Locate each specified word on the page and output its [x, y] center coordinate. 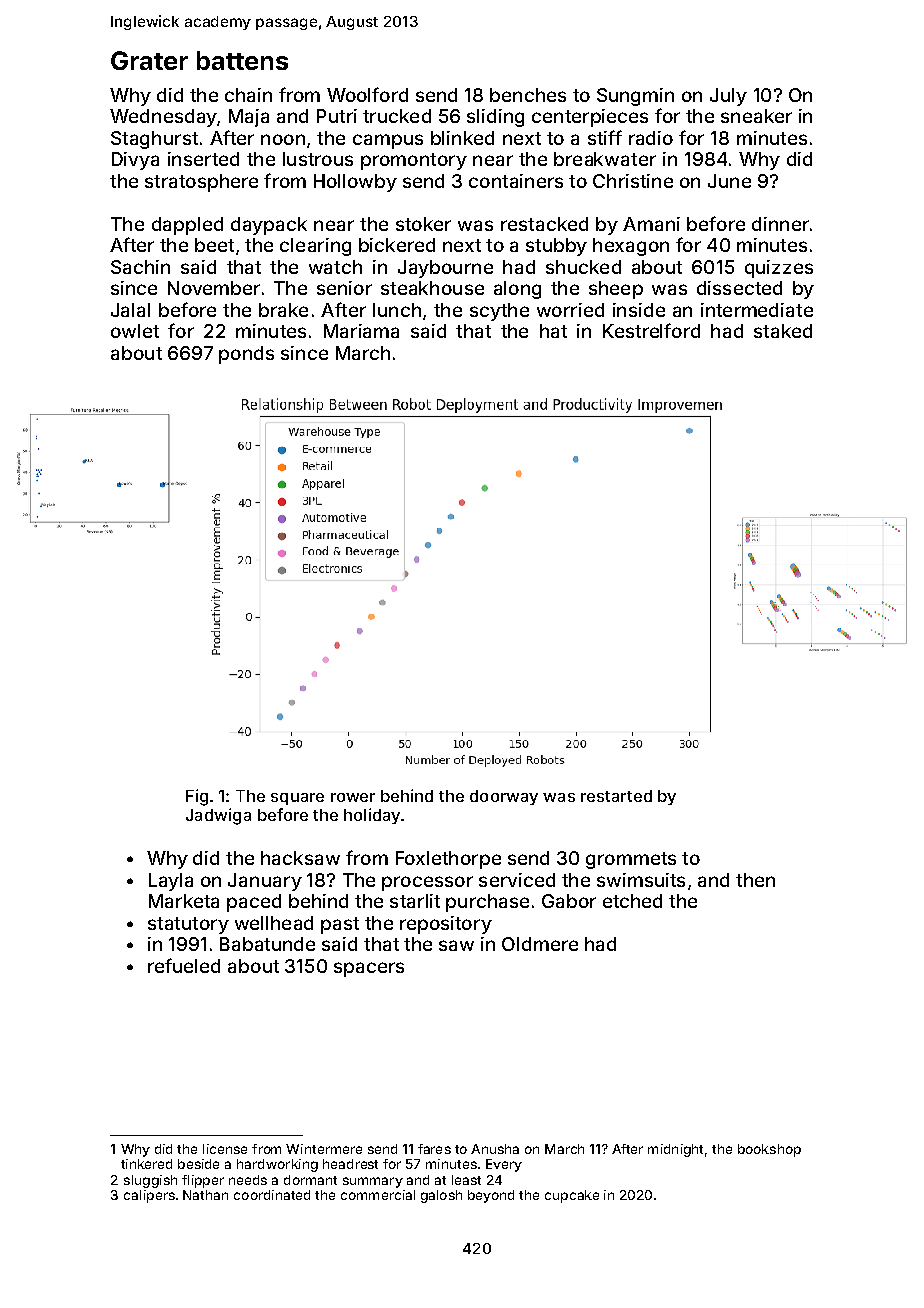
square [297, 799]
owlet [135, 331]
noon [283, 139]
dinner [780, 224]
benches [528, 95]
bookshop [769, 1150]
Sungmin [635, 97]
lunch [397, 310]
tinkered [146, 1164]
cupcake [572, 1196]
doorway [504, 797]
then [755, 880]
